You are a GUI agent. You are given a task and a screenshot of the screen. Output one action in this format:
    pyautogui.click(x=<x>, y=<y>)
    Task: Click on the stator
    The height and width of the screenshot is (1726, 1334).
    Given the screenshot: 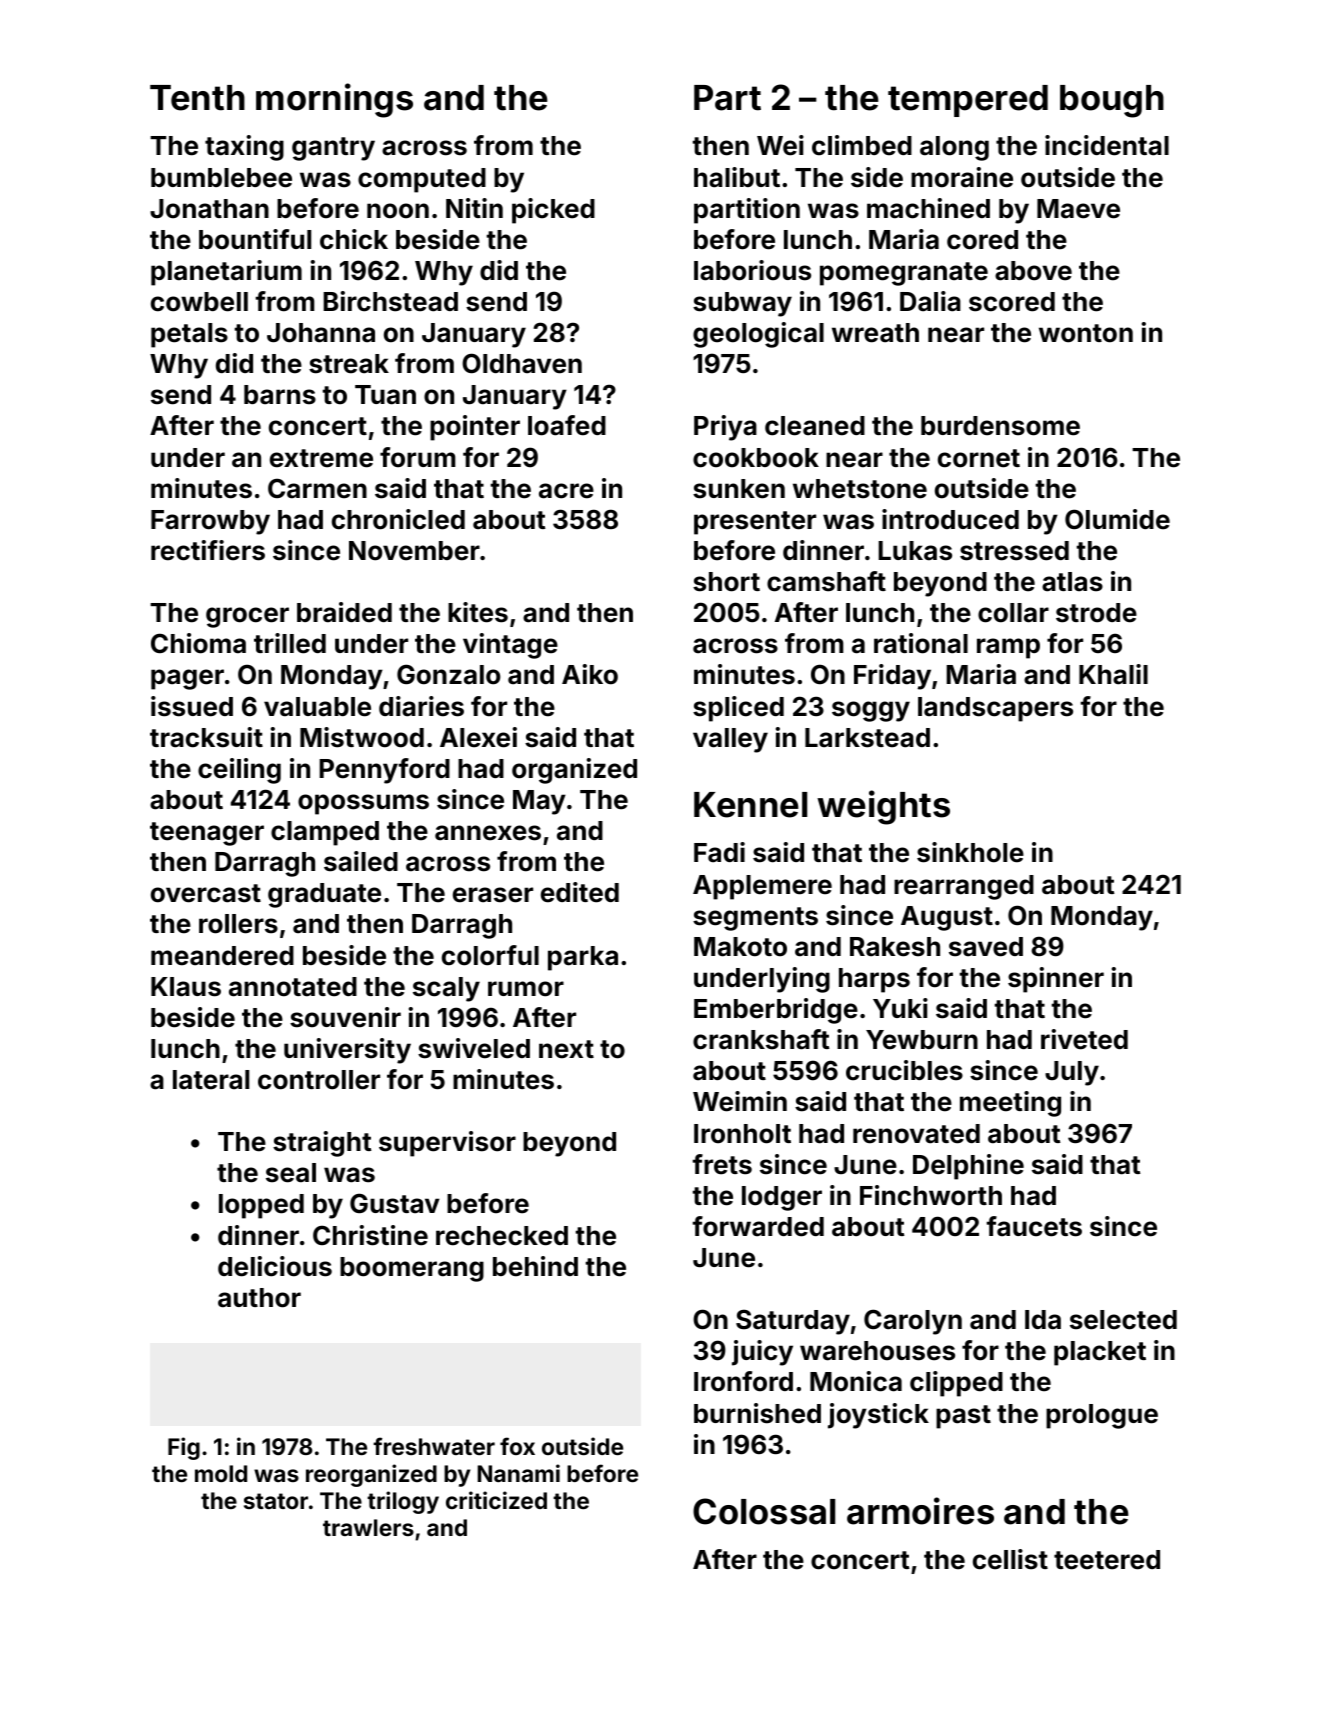 What is the action you would take?
    pyautogui.click(x=276, y=1501)
